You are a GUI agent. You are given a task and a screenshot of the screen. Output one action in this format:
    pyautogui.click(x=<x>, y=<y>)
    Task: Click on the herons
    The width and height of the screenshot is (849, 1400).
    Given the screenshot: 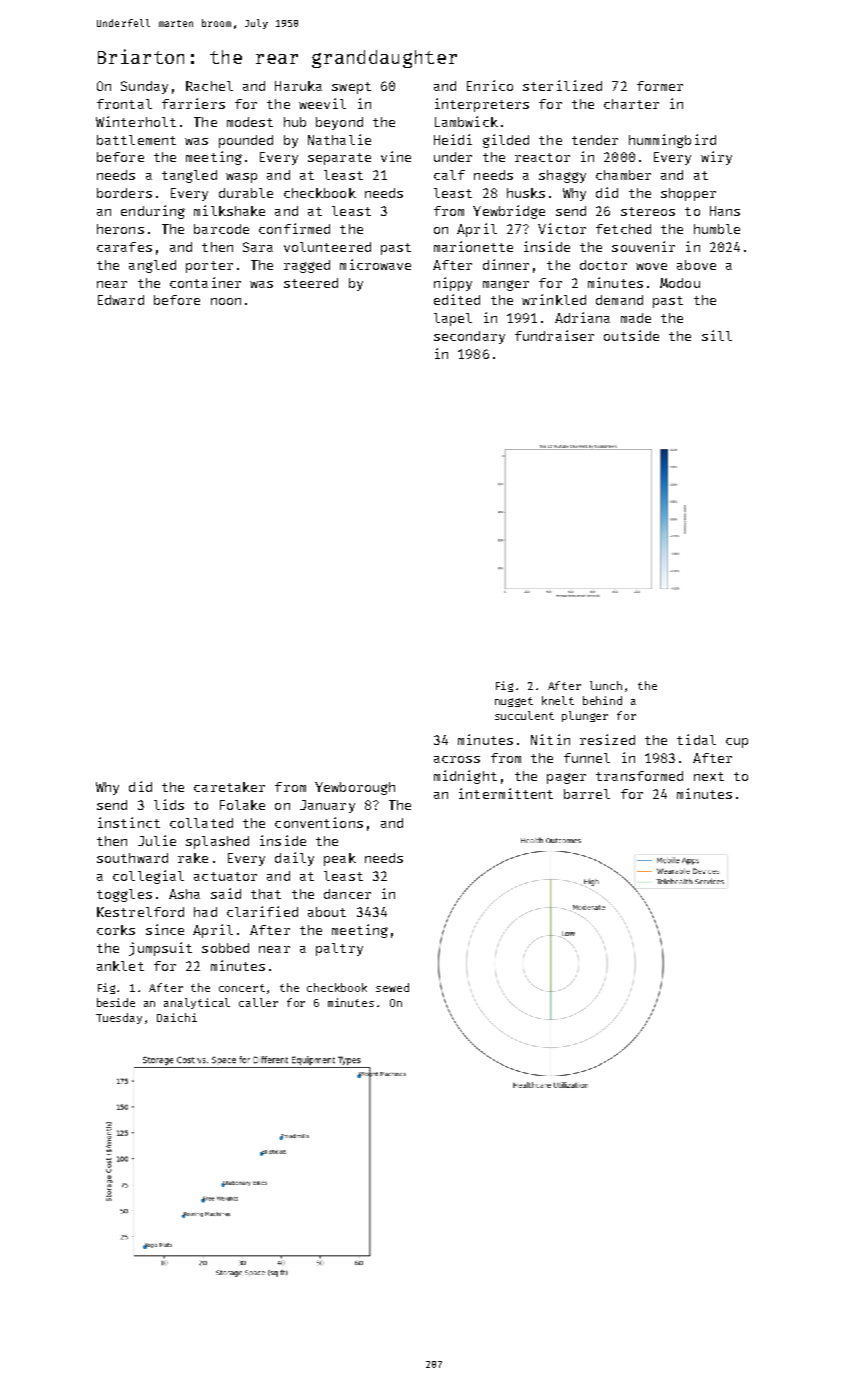 What is the action you would take?
    pyautogui.click(x=120, y=229)
